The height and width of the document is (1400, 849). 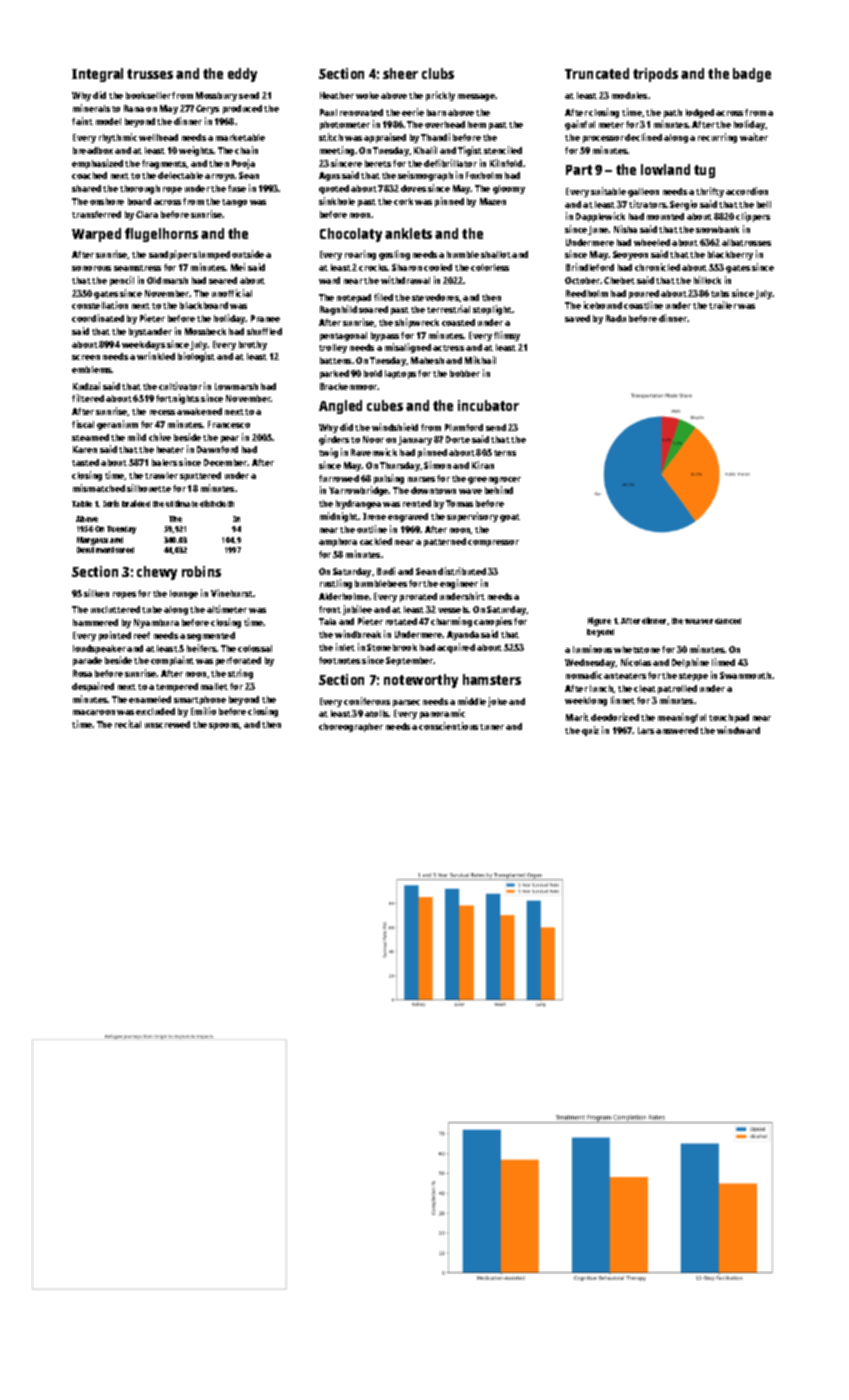 What do you see at coordinates (150, 74) in the document?
I see `trusses` at bounding box center [150, 74].
